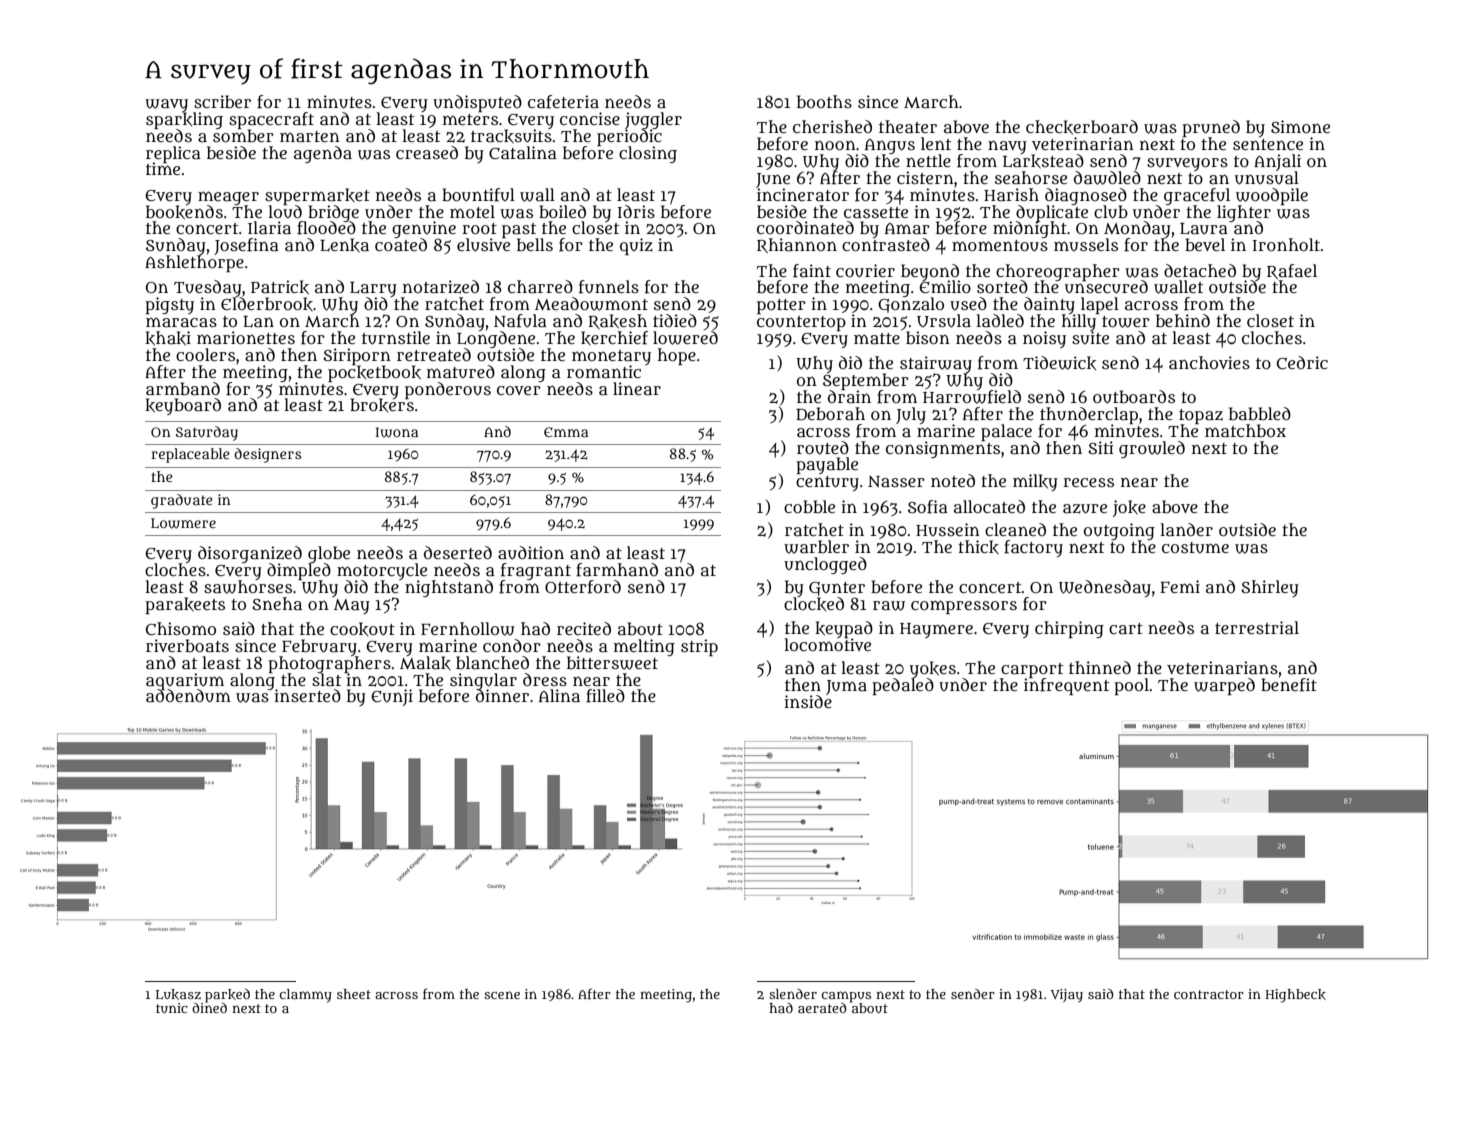 Image resolution: width=1477 pixels, height=1141 pixels. What do you see at coordinates (173, 154) in the screenshot?
I see `replica` at bounding box center [173, 154].
